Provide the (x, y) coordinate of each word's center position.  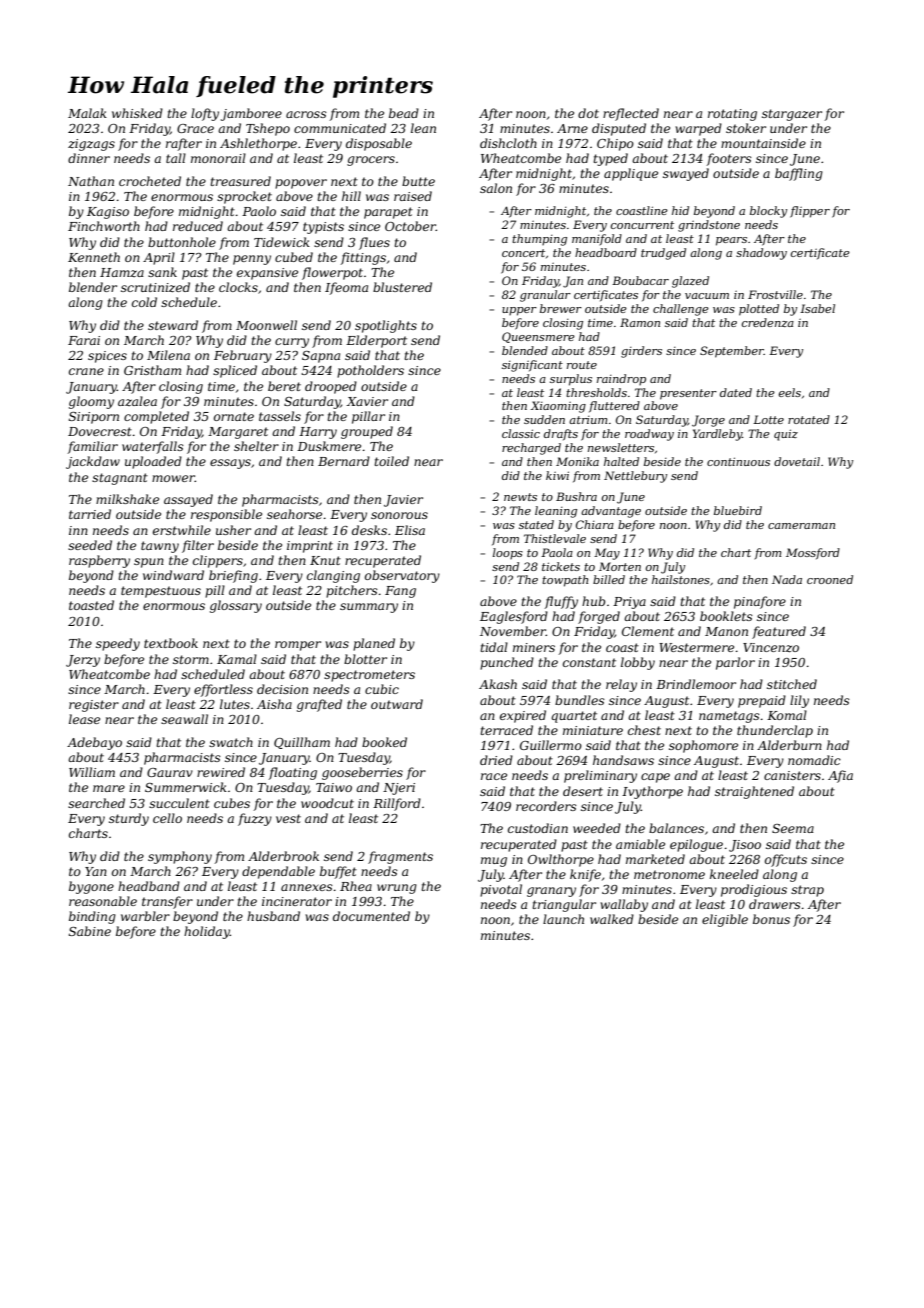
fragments (400, 857)
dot (588, 113)
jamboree (251, 114)
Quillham (302, 743)
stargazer (792, 115)
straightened (754, 792)
